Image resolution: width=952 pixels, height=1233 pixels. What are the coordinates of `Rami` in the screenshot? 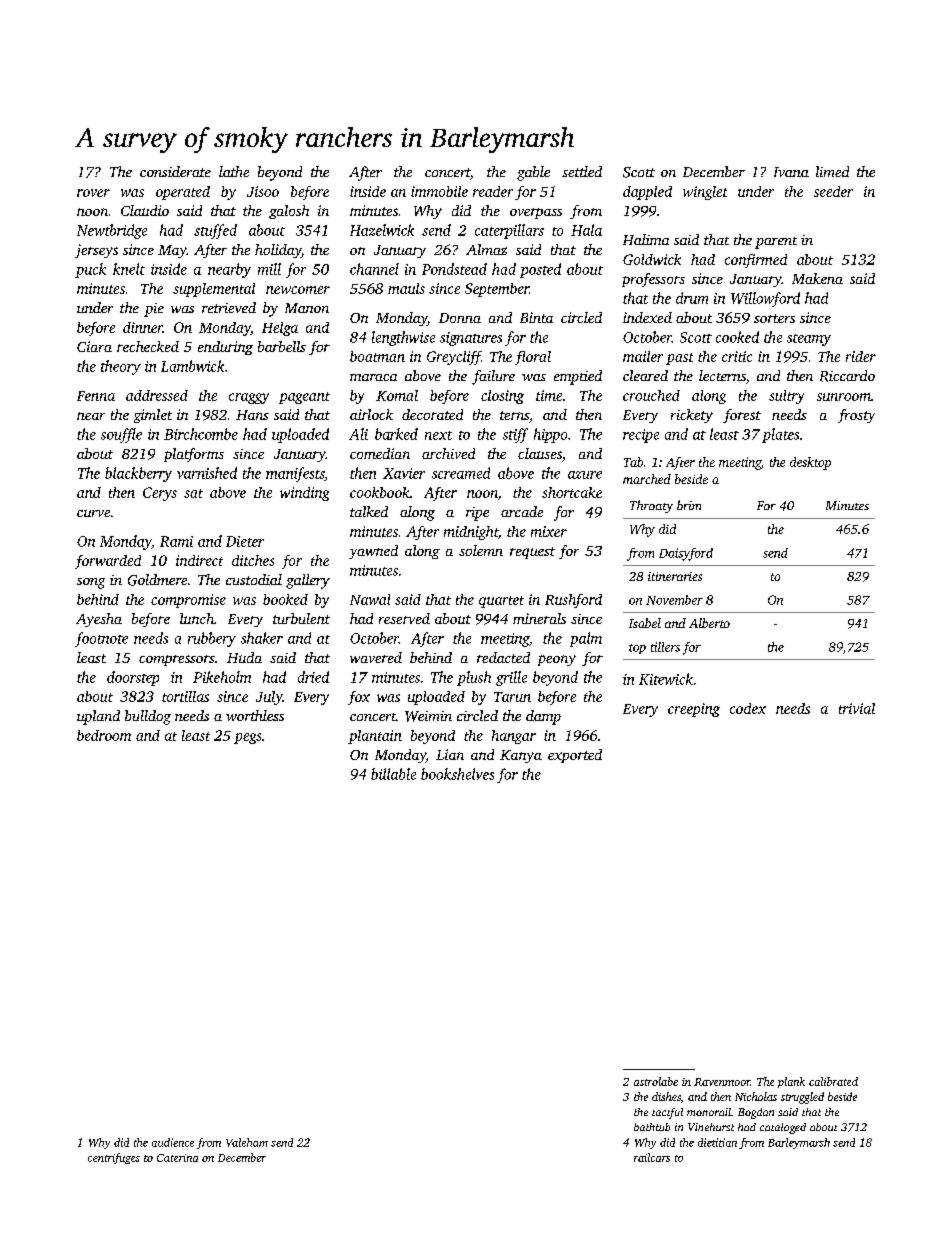 It's located at (176, 541).
